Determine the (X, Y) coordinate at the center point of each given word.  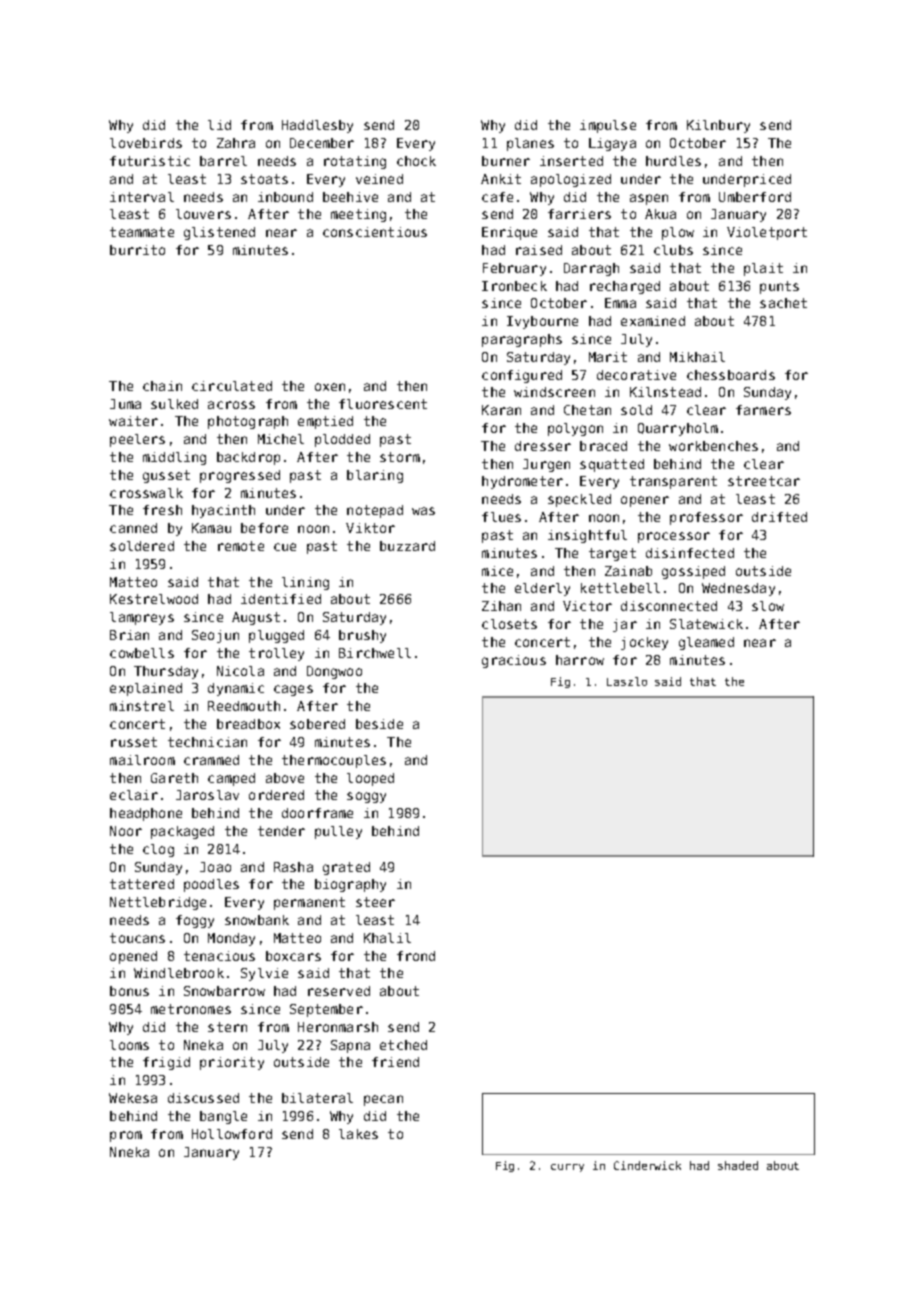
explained (146, 689)
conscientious (375, 232)
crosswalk (146, 493)
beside (379, 724)
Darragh (591, 269)
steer (375, 902)
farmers (763, 410)
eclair (134, 795)
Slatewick (706, 624)
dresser (543, 446)
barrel (223, 161)
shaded (738, 1165)
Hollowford (232, 1134)
